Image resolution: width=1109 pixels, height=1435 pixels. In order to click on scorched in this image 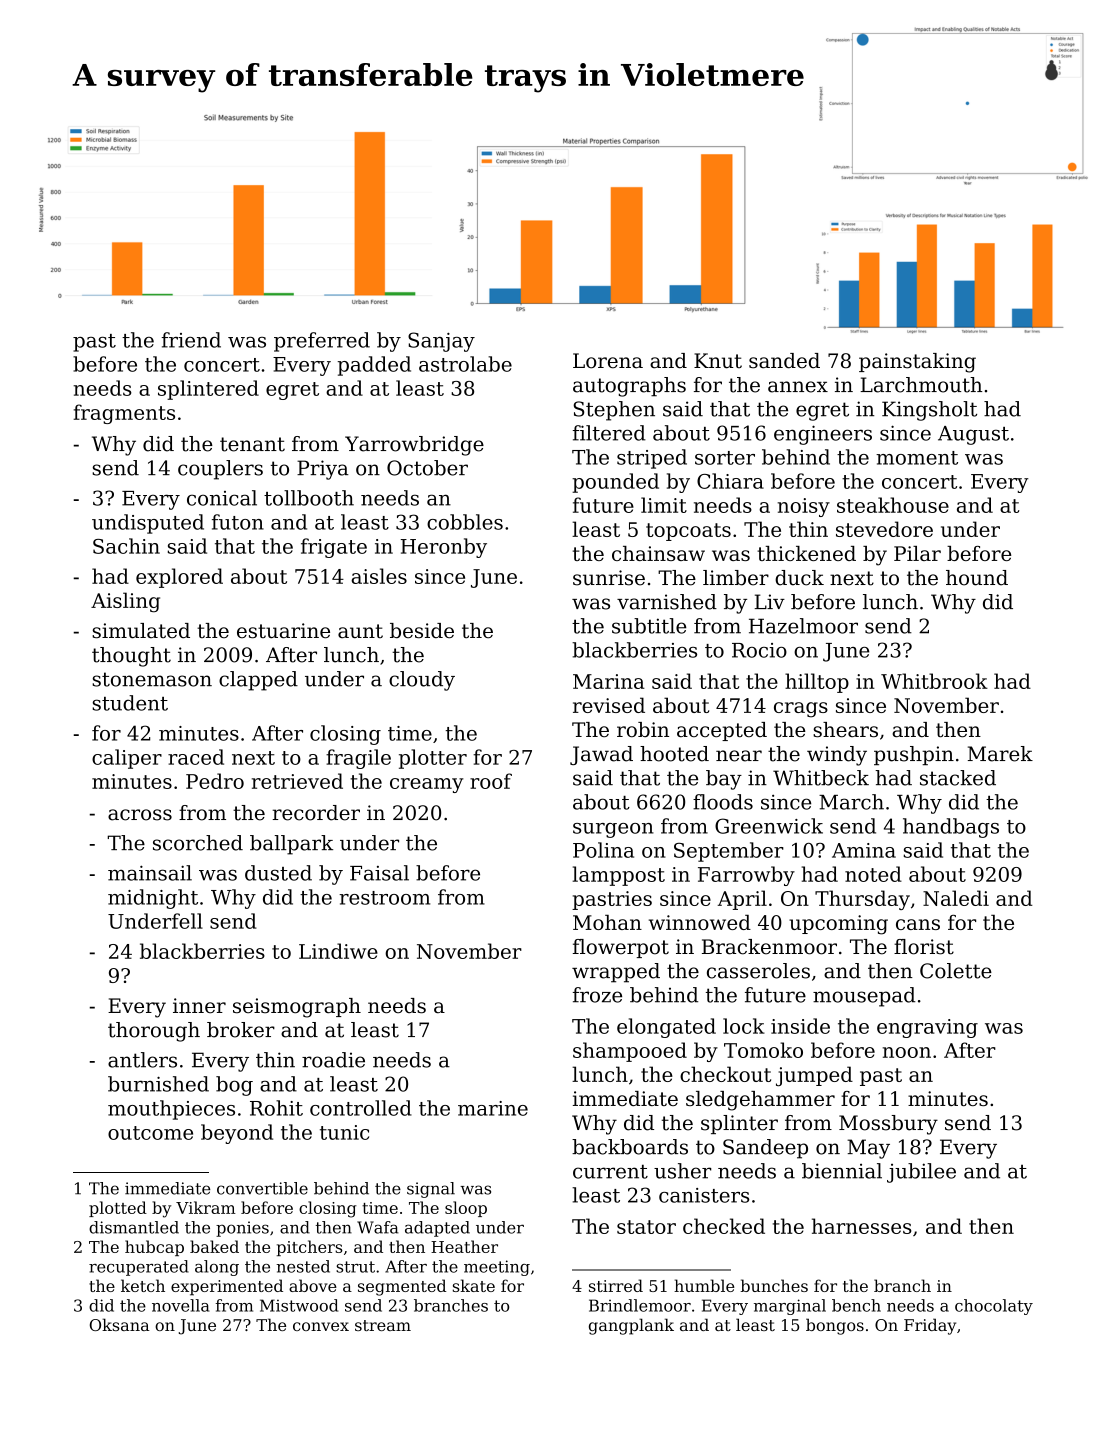, I will do `click(198, 843)`.
